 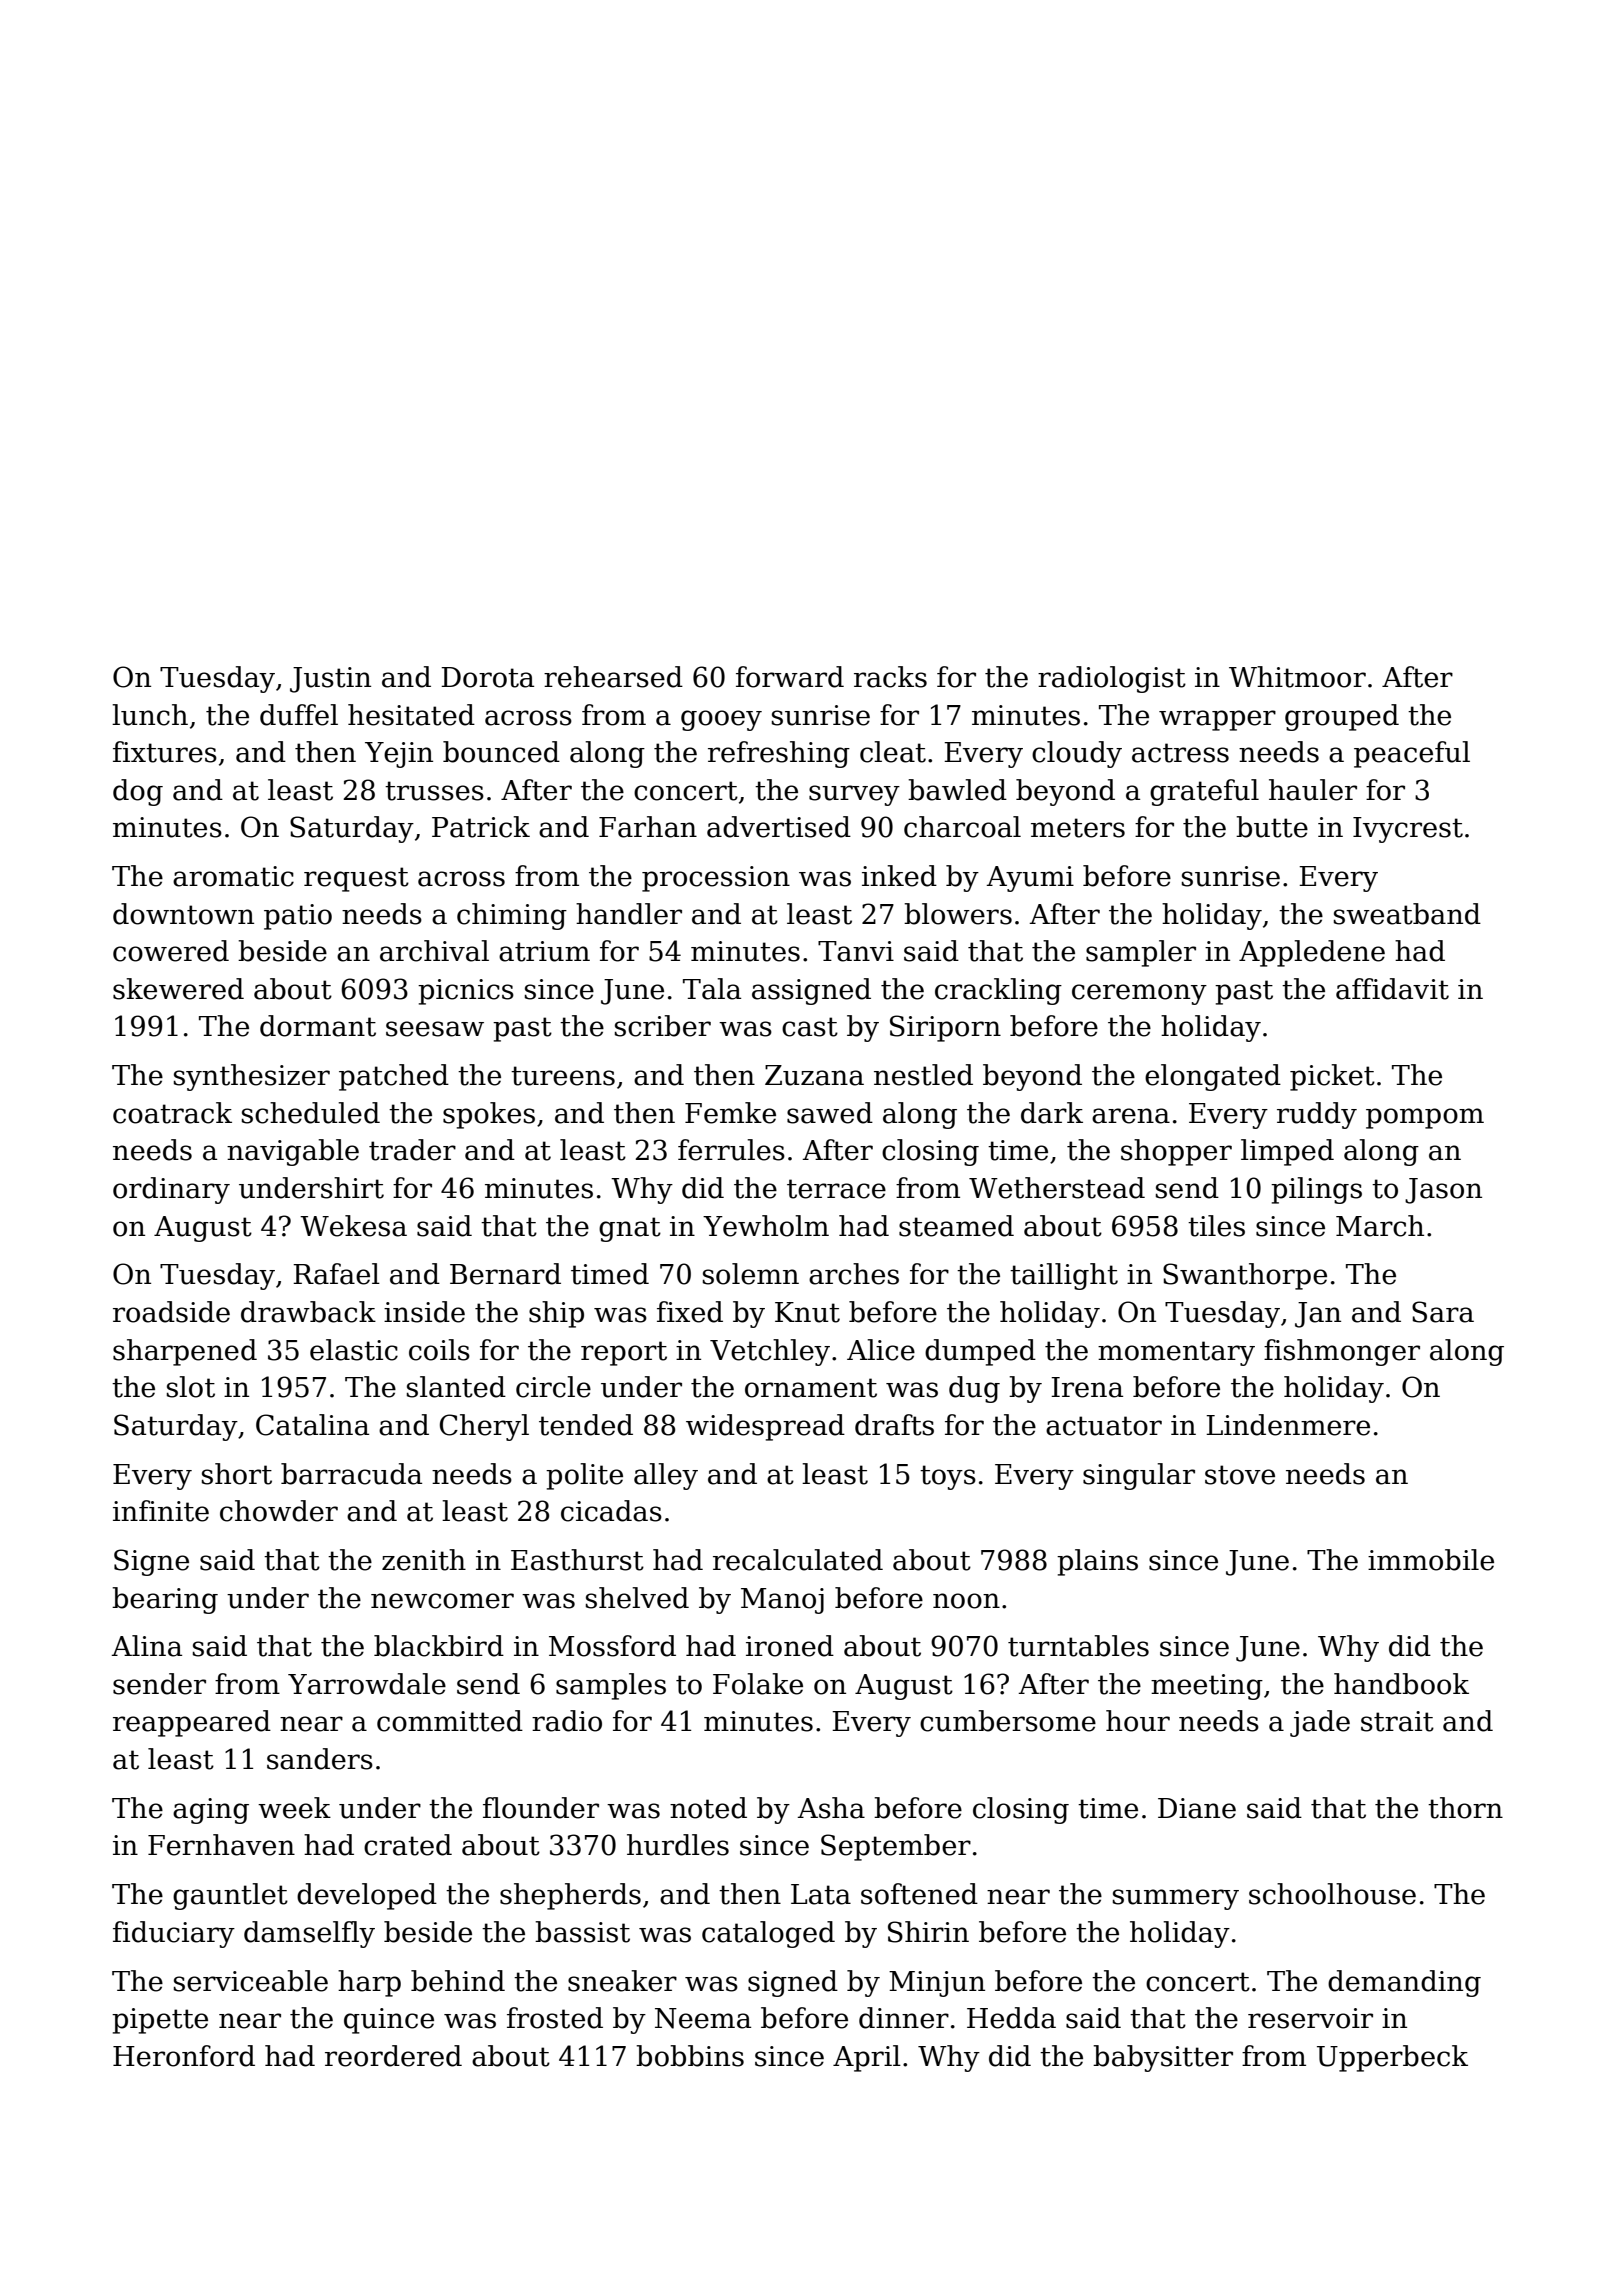 What do you see at coordinates (1401, 1684) in the image?
I see `handbook` at bounding box center [1401, 1684].
